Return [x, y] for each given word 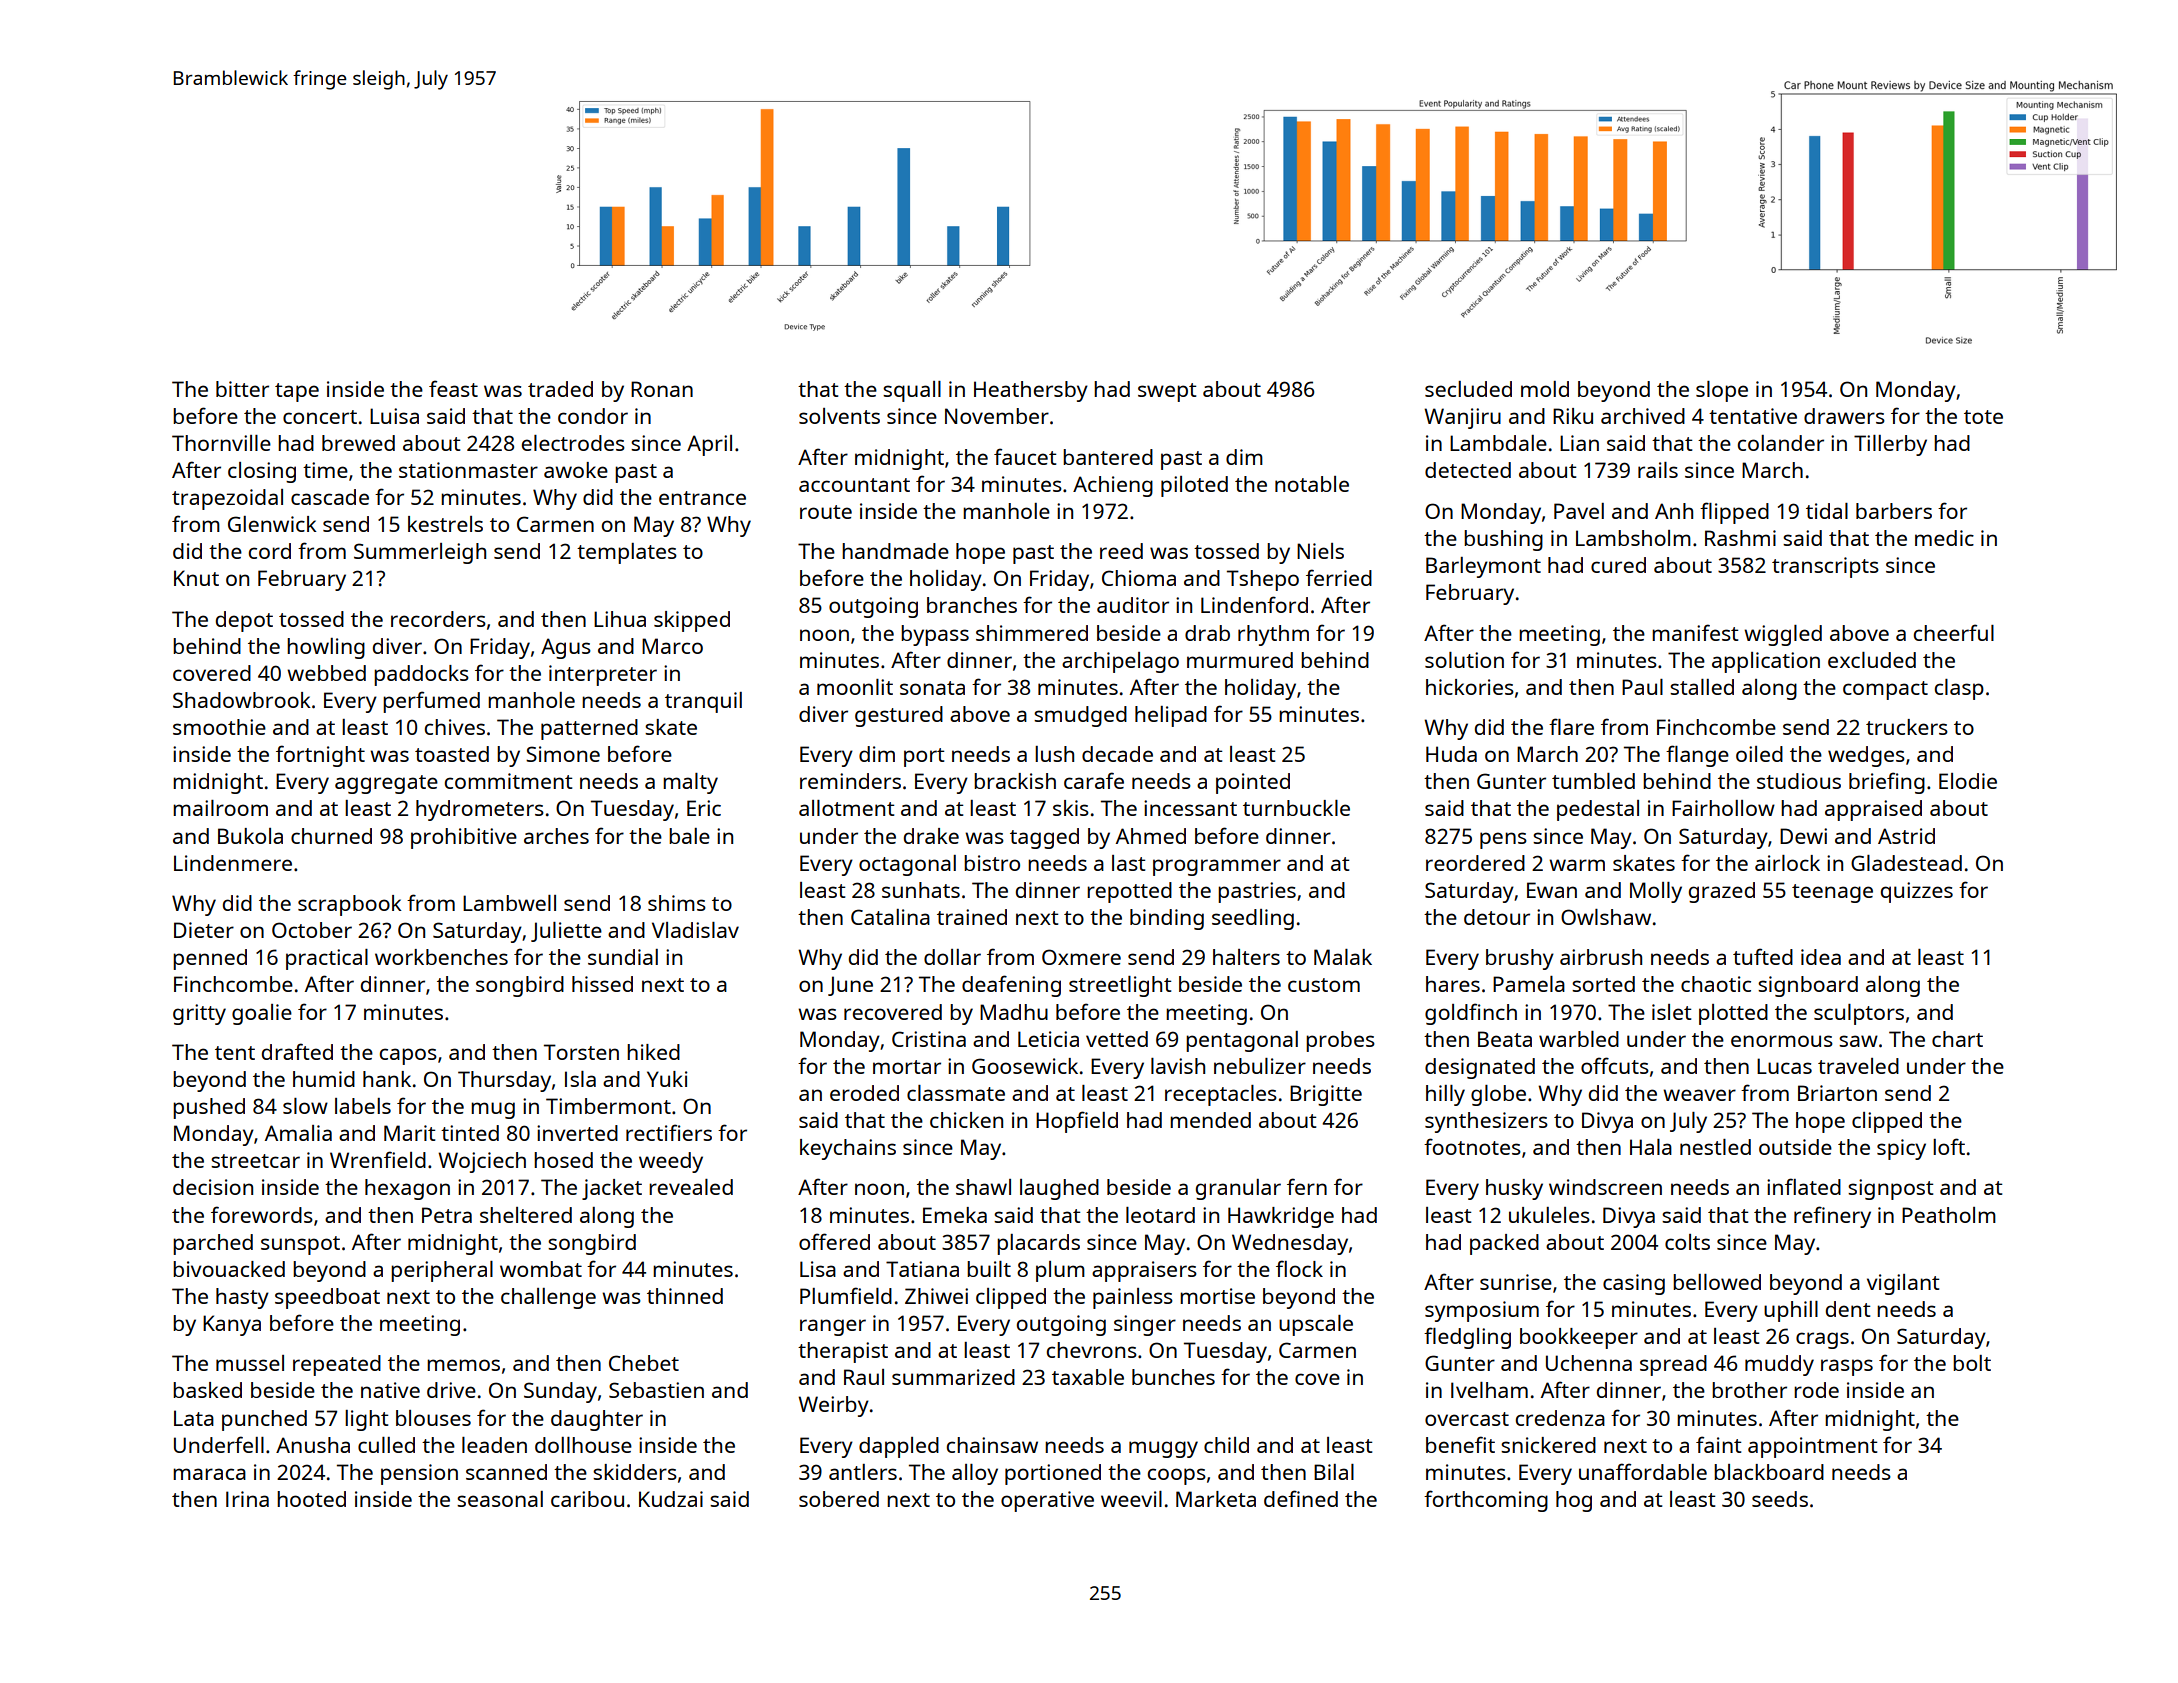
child [1226, 1445]
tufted [1763, 956]
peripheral [442, 1271]
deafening [1011, 986]
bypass [935, 635]
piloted [1194, 486]
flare [1571, 726]
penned [210, 959]
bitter [242, 389]
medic [1944, 538]
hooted [311, 1499]
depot [244, 621]
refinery [1832, 1217]
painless [1133, 1298]
